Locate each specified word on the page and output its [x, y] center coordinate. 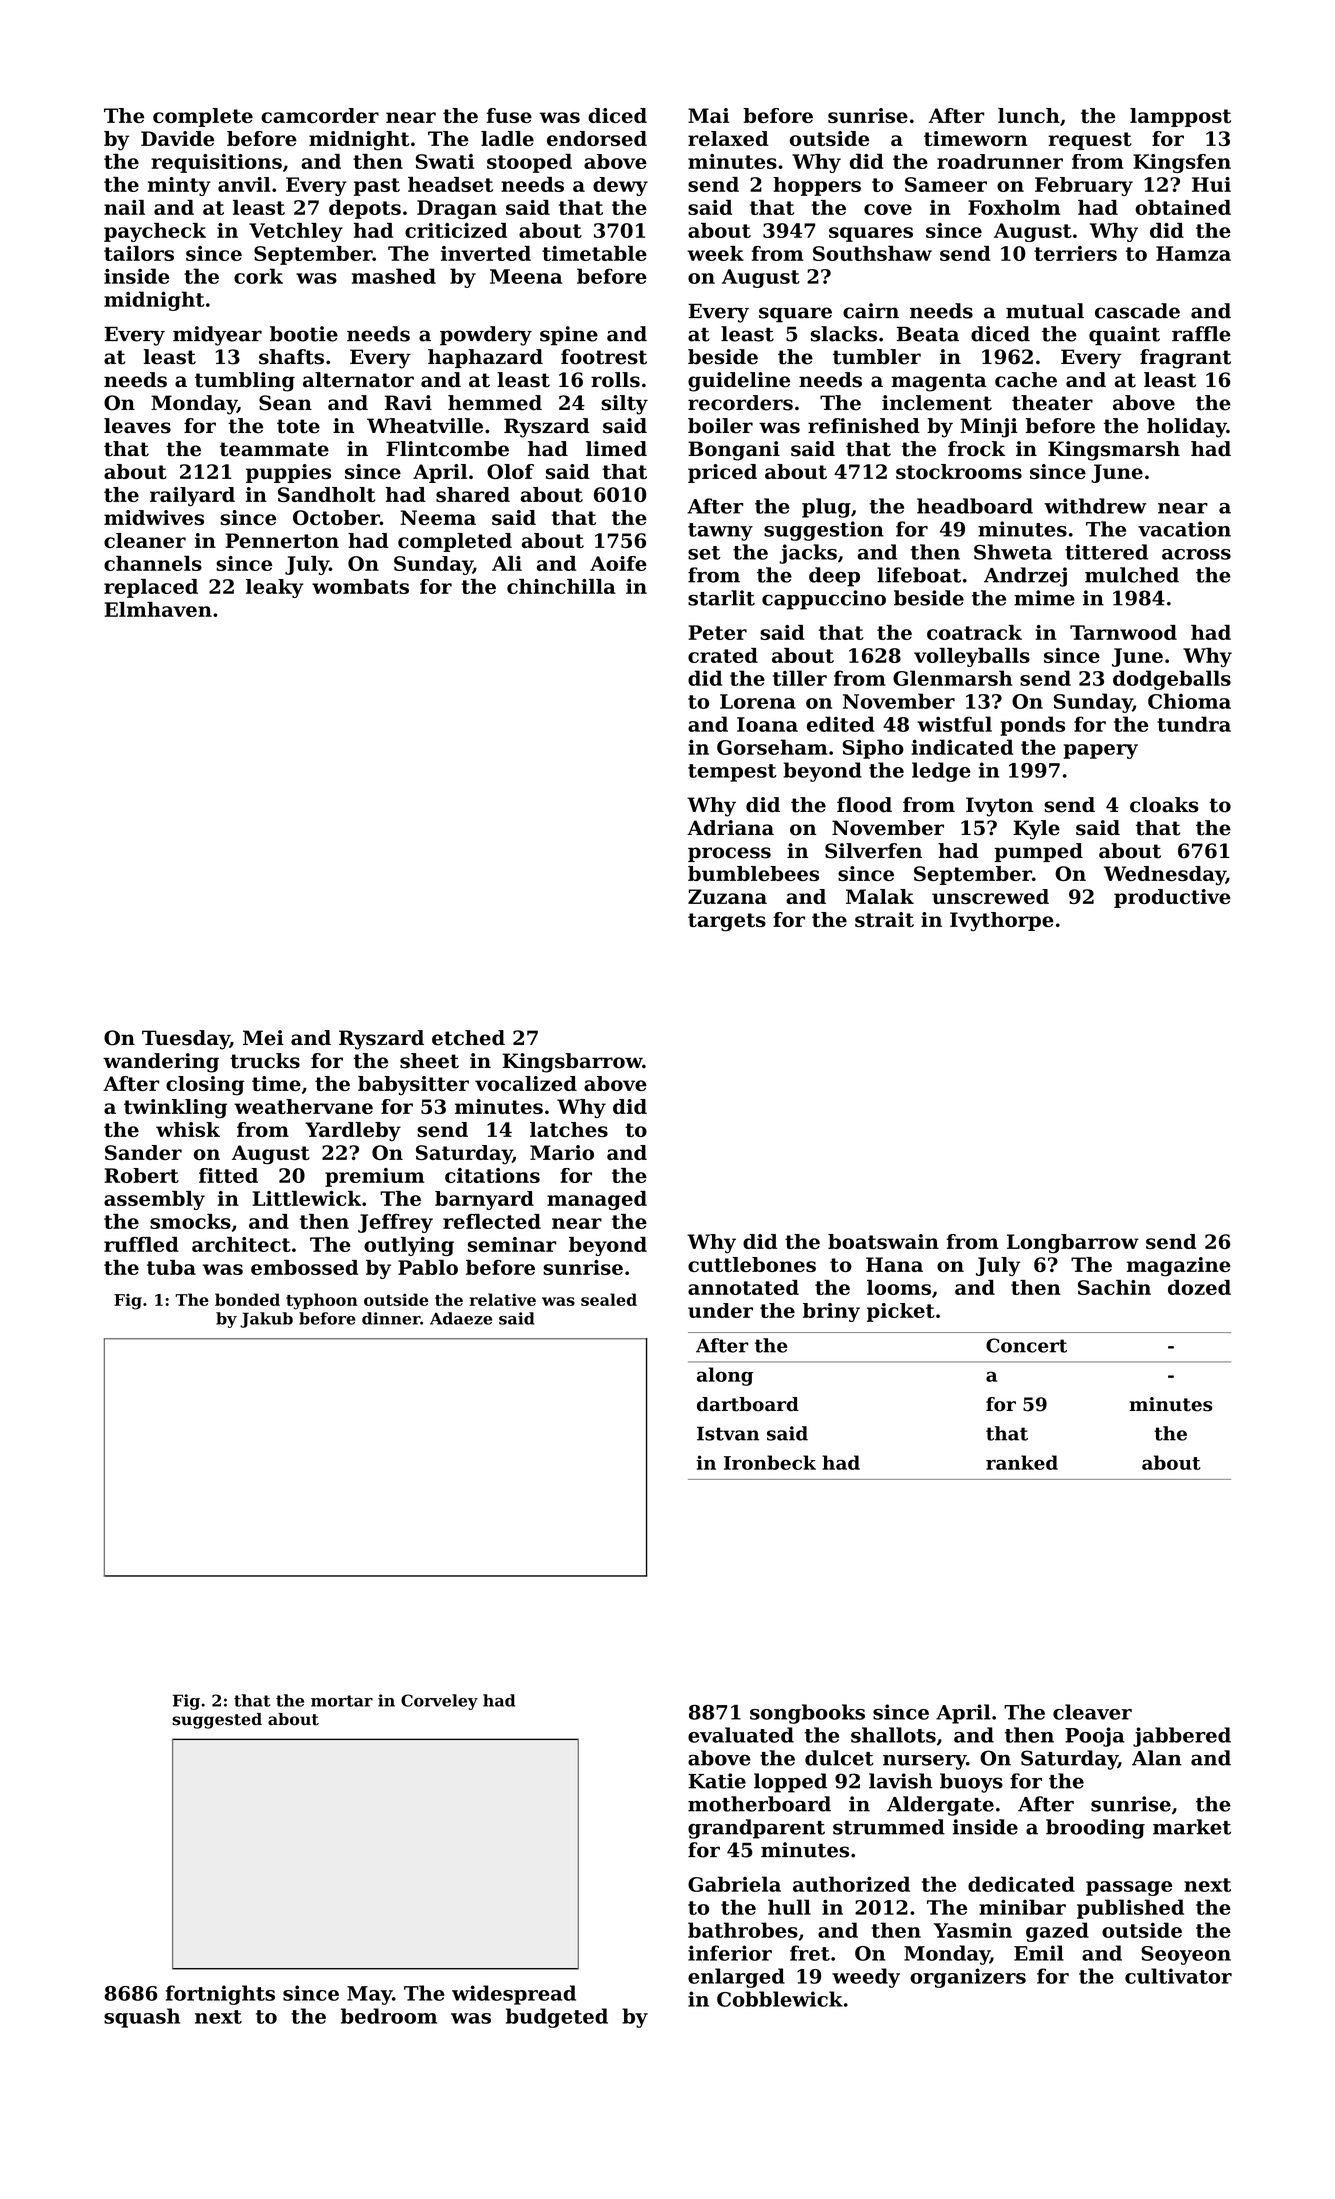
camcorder [320, 115]
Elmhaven [158, 609]
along [725, 1376]
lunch [1029, 115]
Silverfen [873, 851]
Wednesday [1165, 876]
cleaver [1092, 1712]
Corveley [439, 1702]
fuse [509, 115]
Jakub [266, 1320]
